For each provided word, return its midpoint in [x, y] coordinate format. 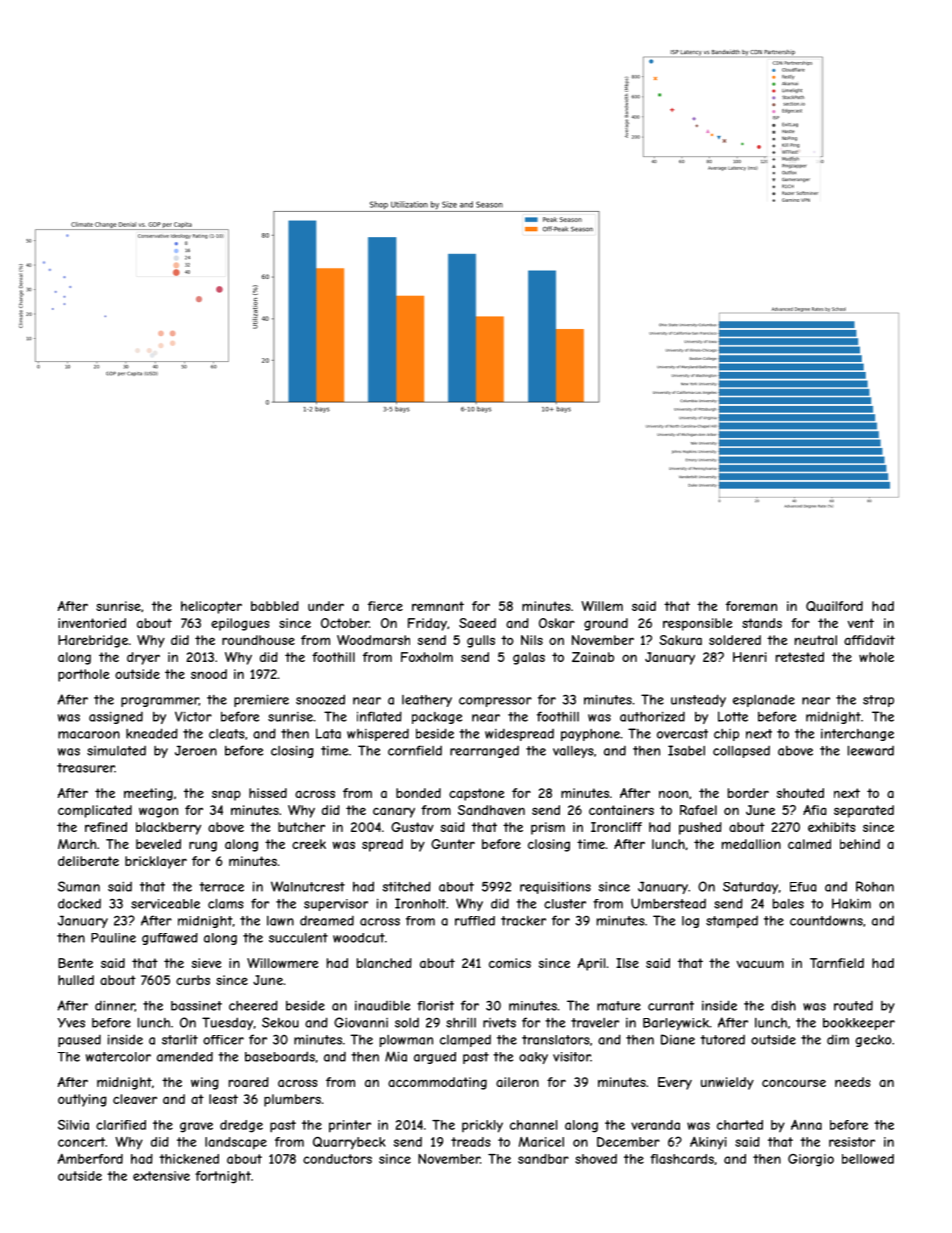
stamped [732, 922]
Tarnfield [837, 963]
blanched [384, 963]
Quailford [834, 606]
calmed [809, 844]
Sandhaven [491, 810]
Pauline [113, 938]
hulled [76, 980]
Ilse [627, 963]
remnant [438, 606]
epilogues [240, 624]
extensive [161, 1176]
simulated [116, 751]
